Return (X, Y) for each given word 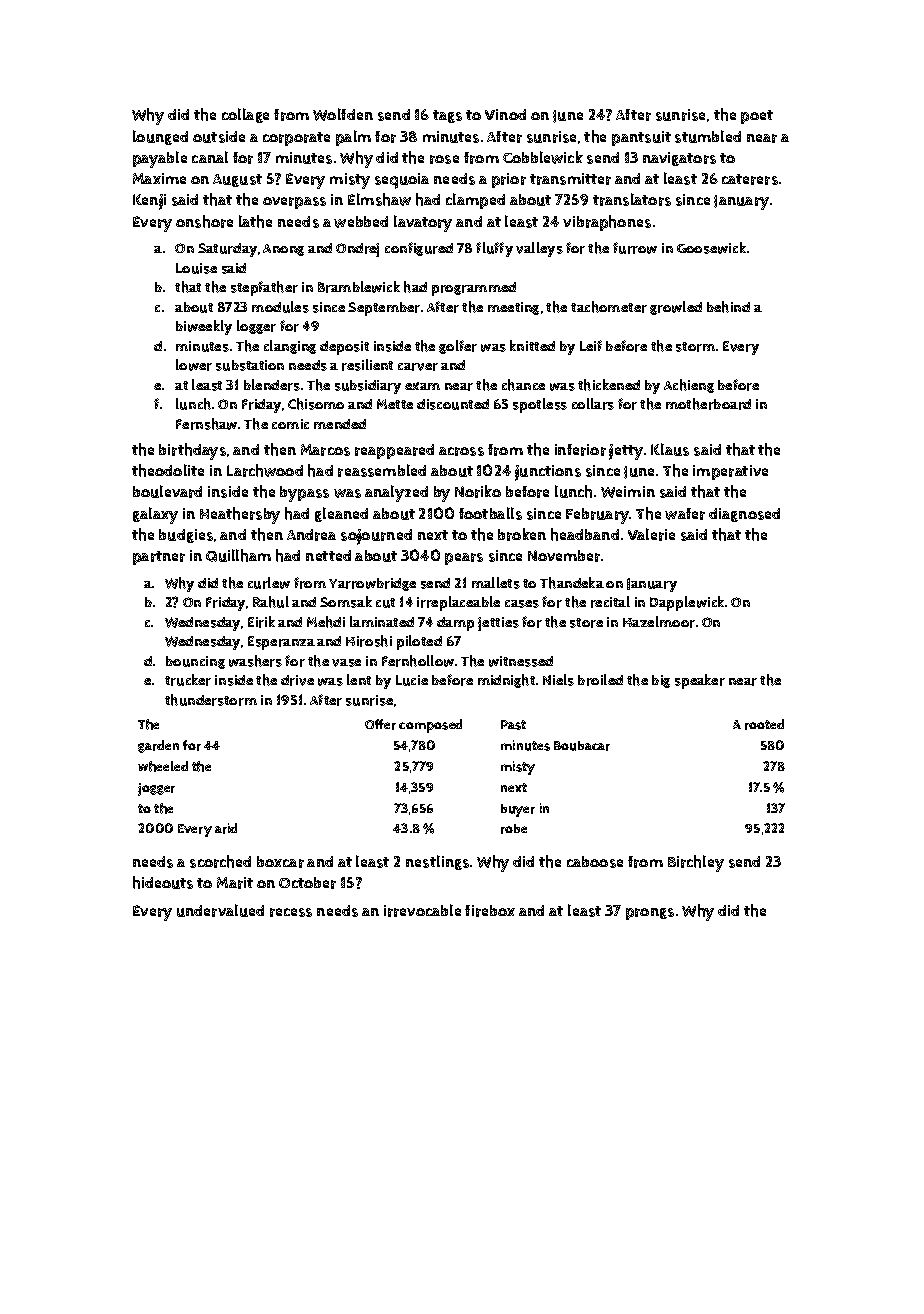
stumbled (708, 136)
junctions (548, 473)
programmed (474, 289)
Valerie (651, 534)
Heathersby (240, 515)
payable (160, 159)
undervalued (220, 910)
